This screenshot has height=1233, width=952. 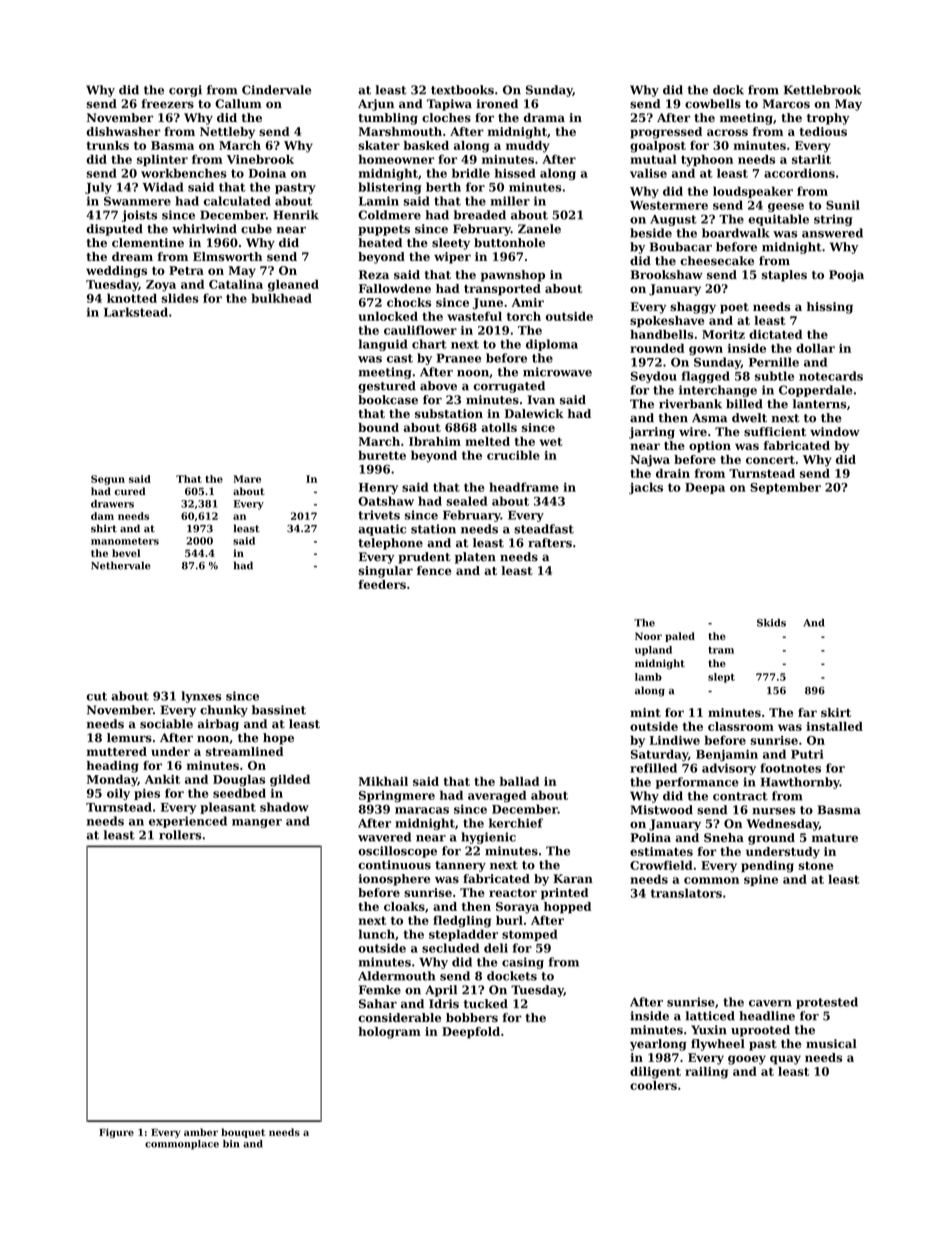 I want to click on Zanele, so click(x=539, y=229).
